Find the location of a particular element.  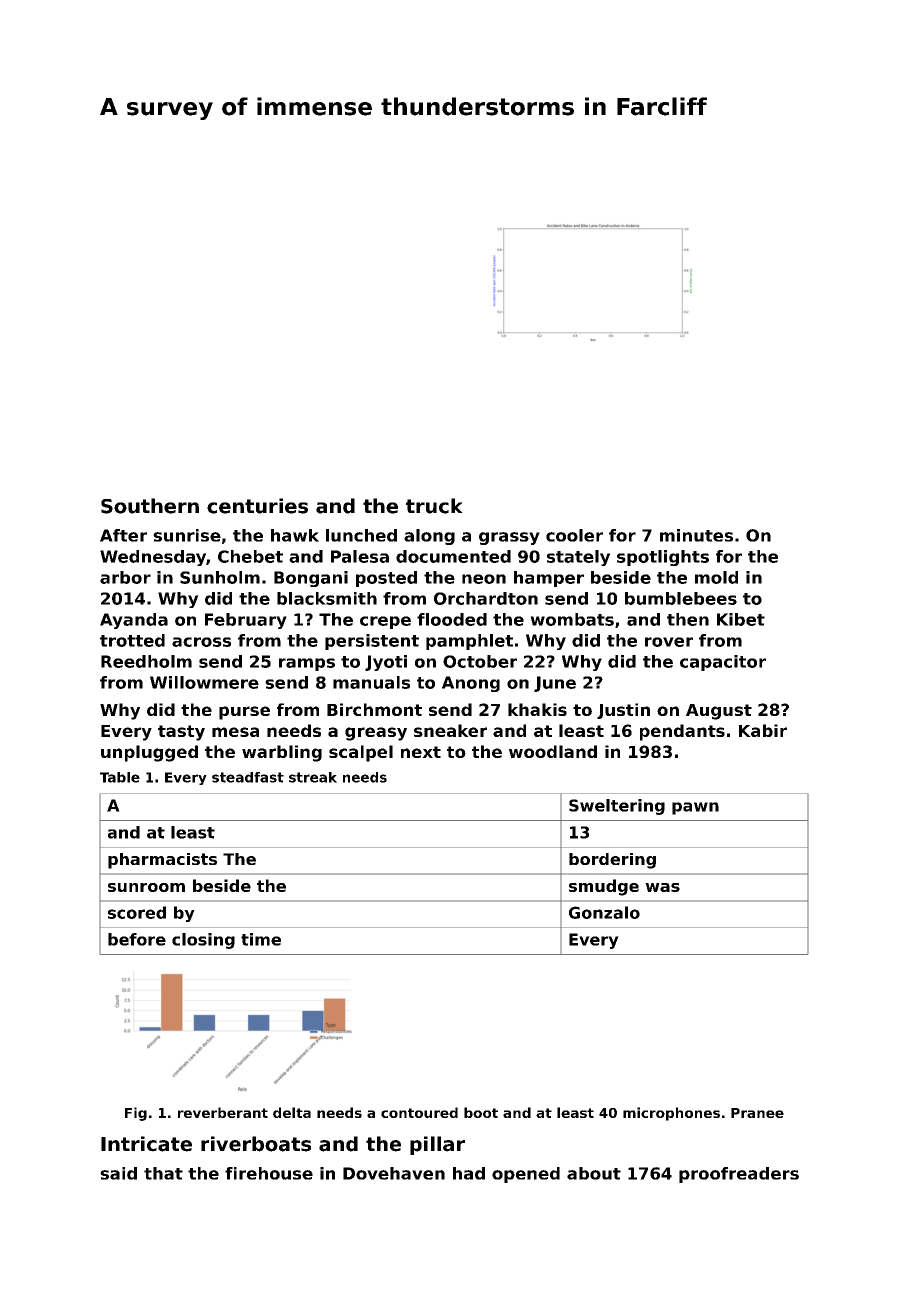

unplugged is located at coordinates (149, 753).
